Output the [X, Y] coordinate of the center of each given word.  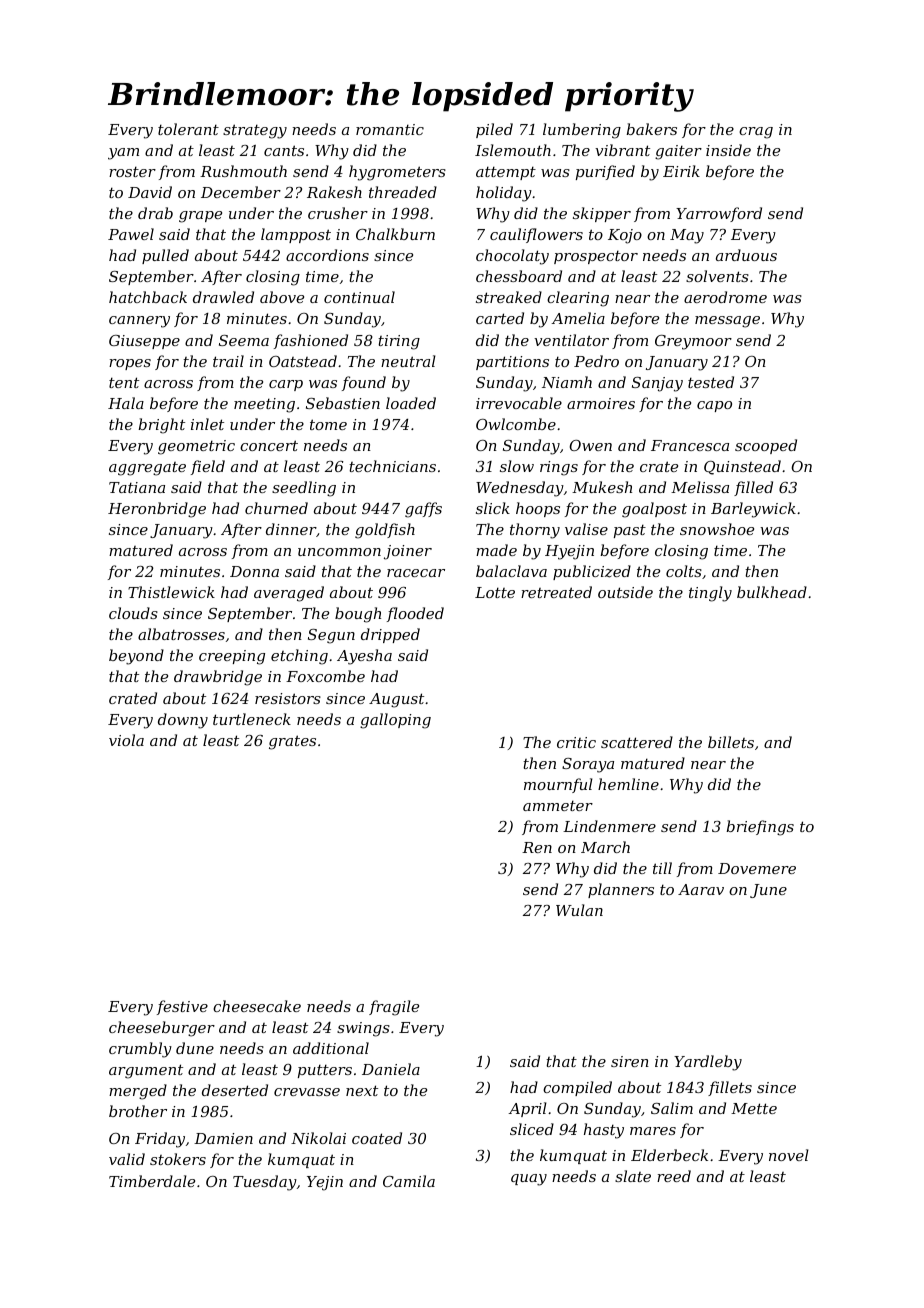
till [662, 868]
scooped [766, 446]
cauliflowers [536, 235]
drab [155, 213]
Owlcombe [516, 424]
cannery [139, 322]
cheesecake [257, 1006]
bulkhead [772, 592]
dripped [390, 635]
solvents [717, 276]
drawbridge [218, 678]
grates [292, 742]
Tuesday [265, 1183]
